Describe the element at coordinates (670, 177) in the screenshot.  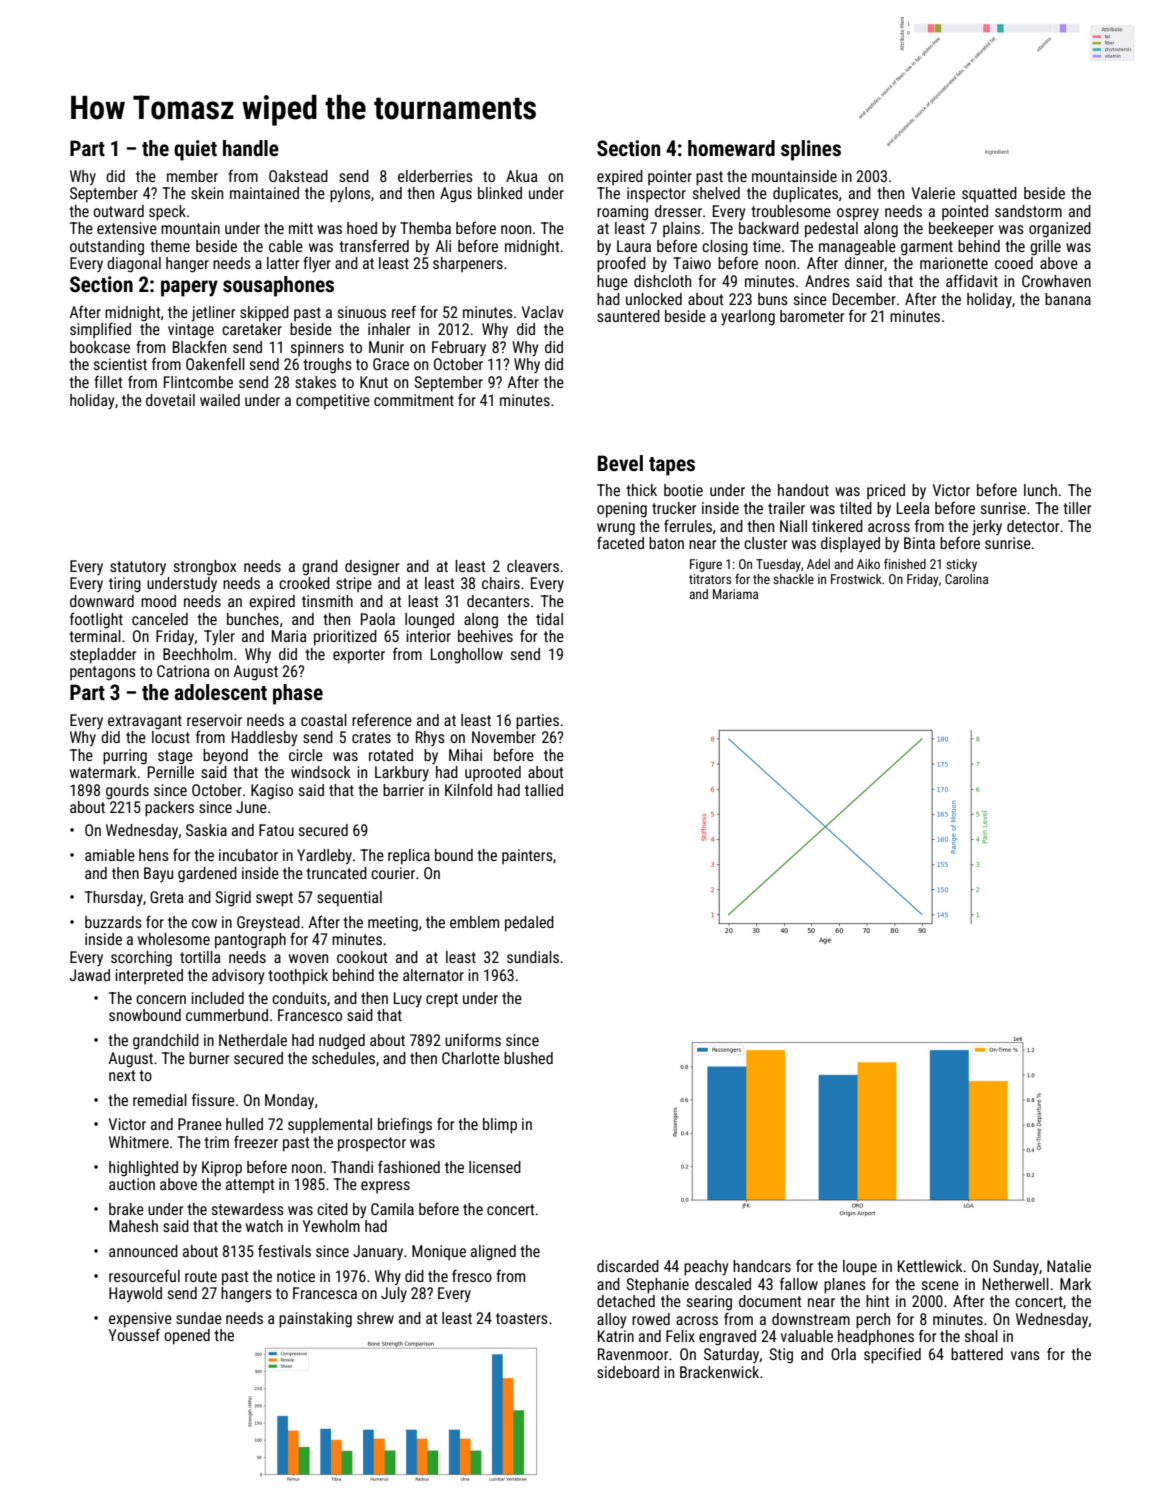
I see `pointer` at that location.
